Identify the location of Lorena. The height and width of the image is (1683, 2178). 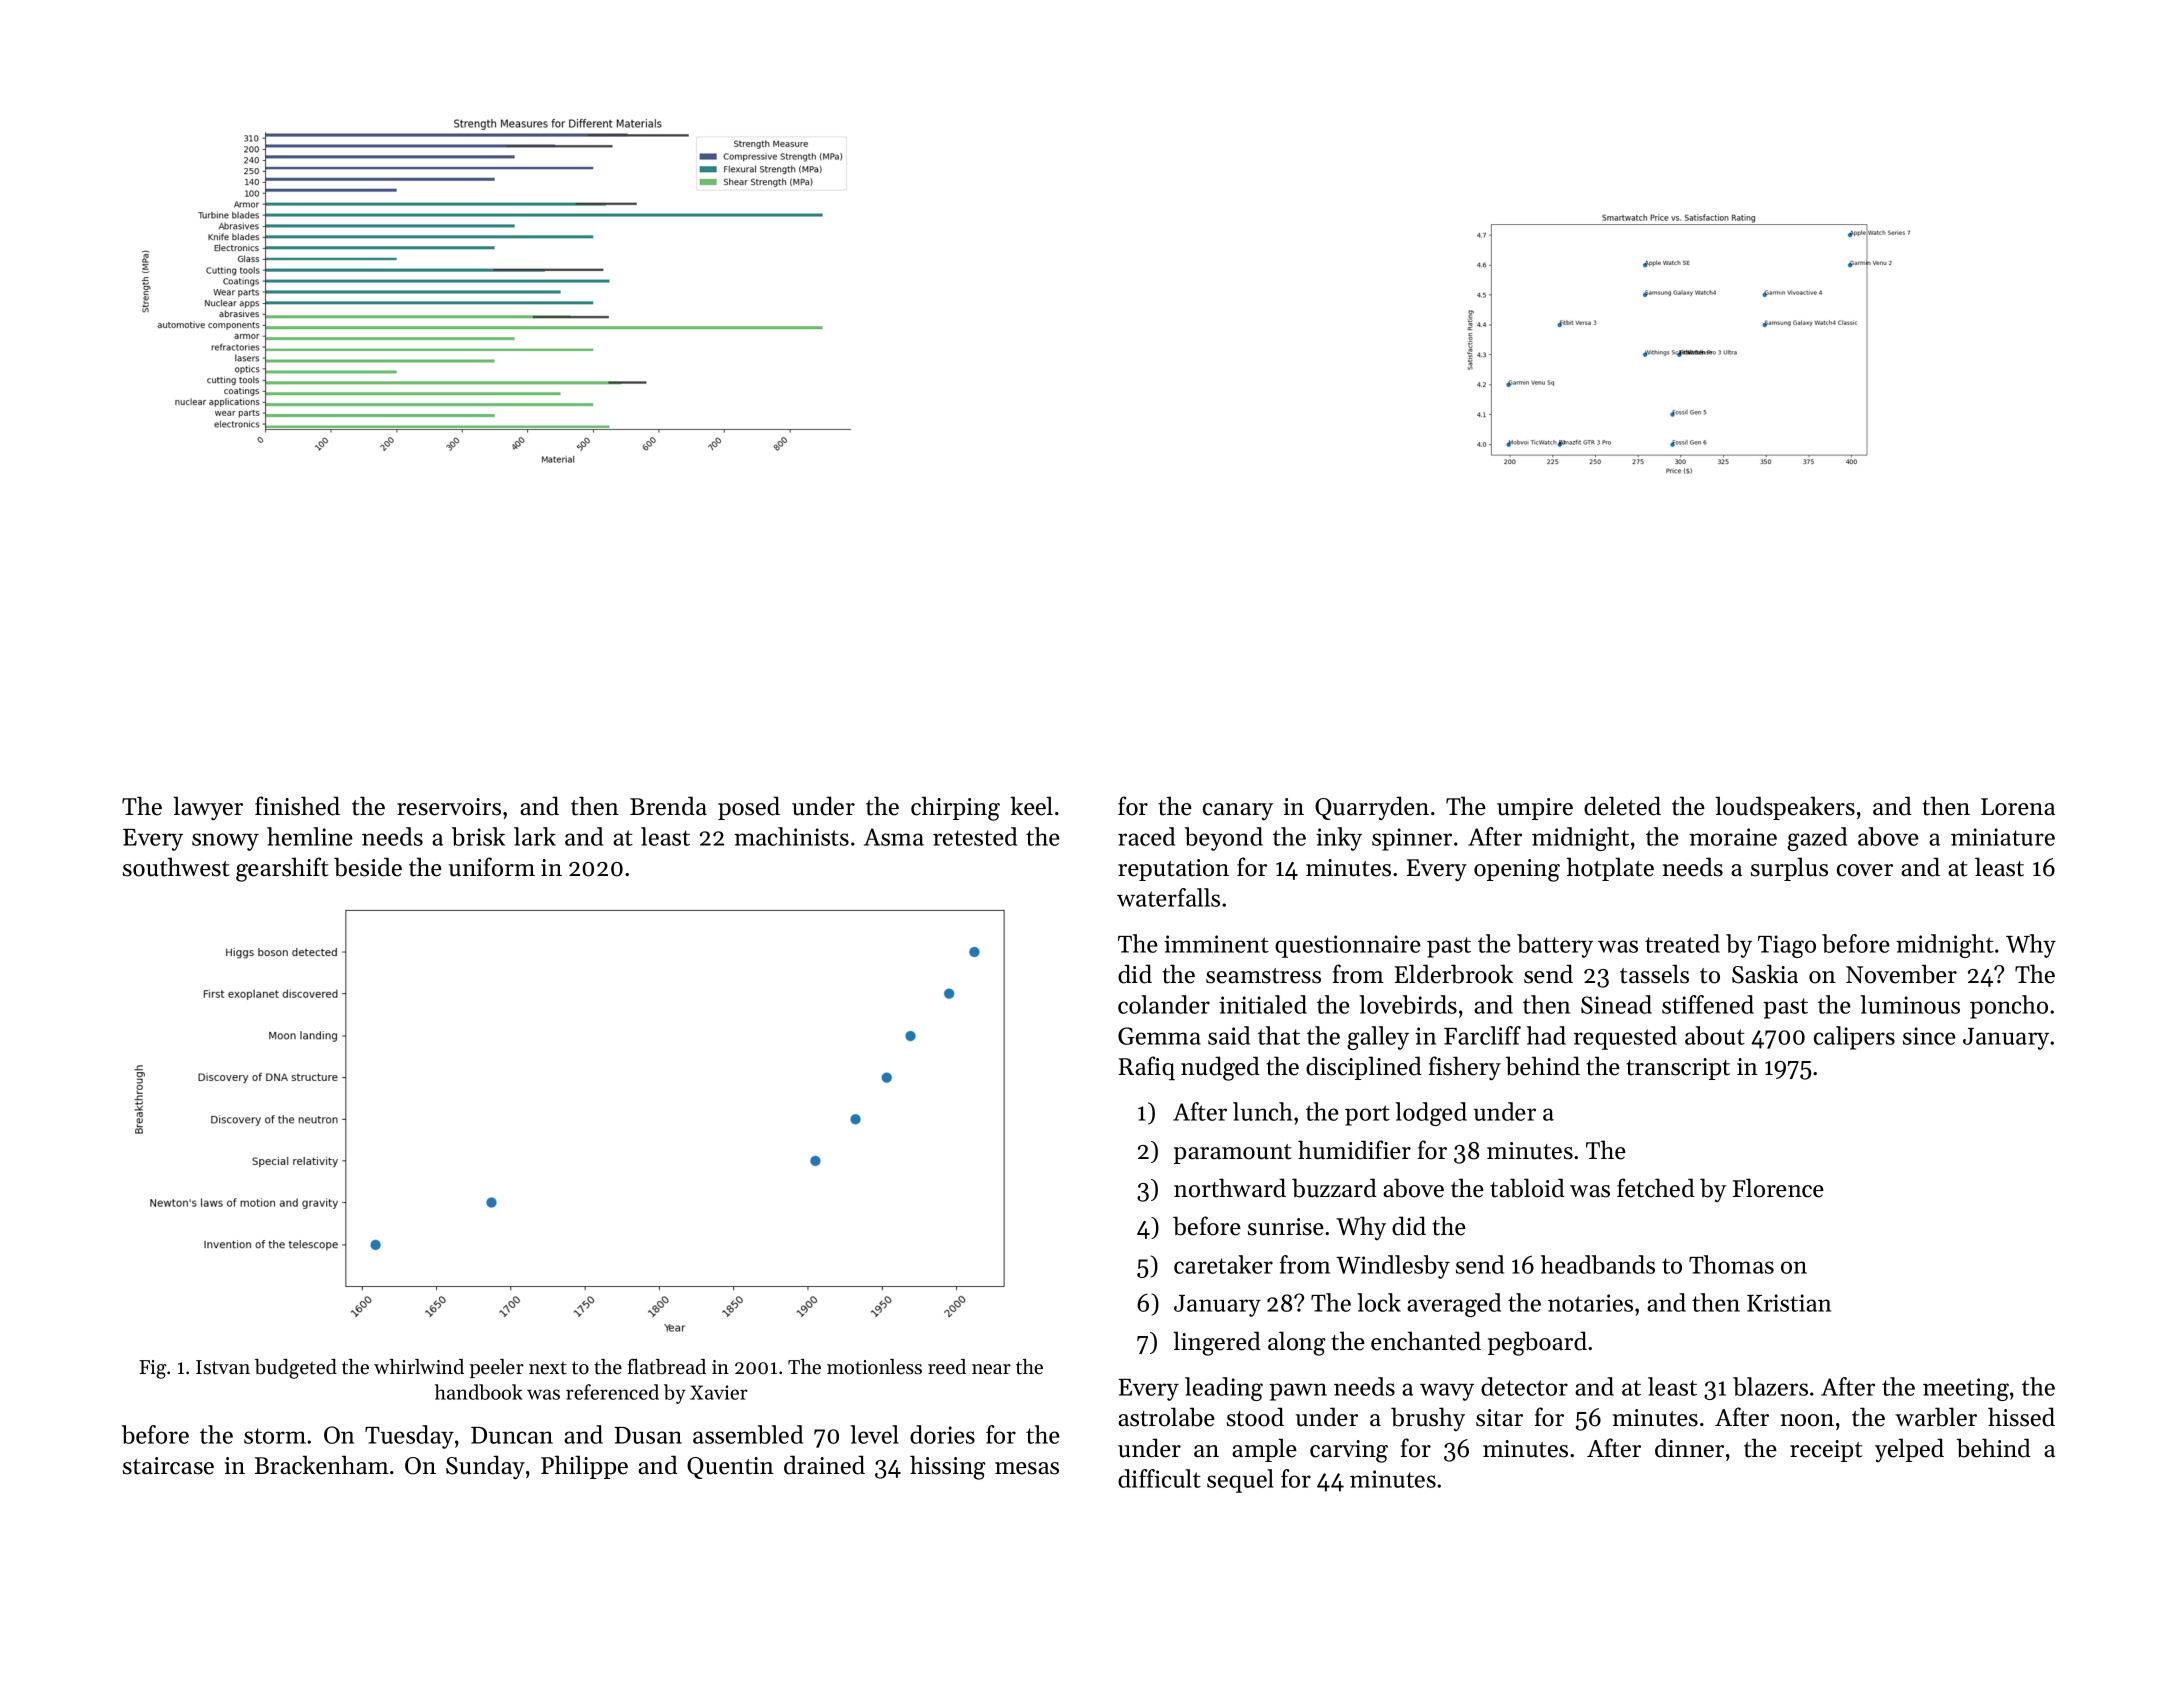
(2018, 807).
